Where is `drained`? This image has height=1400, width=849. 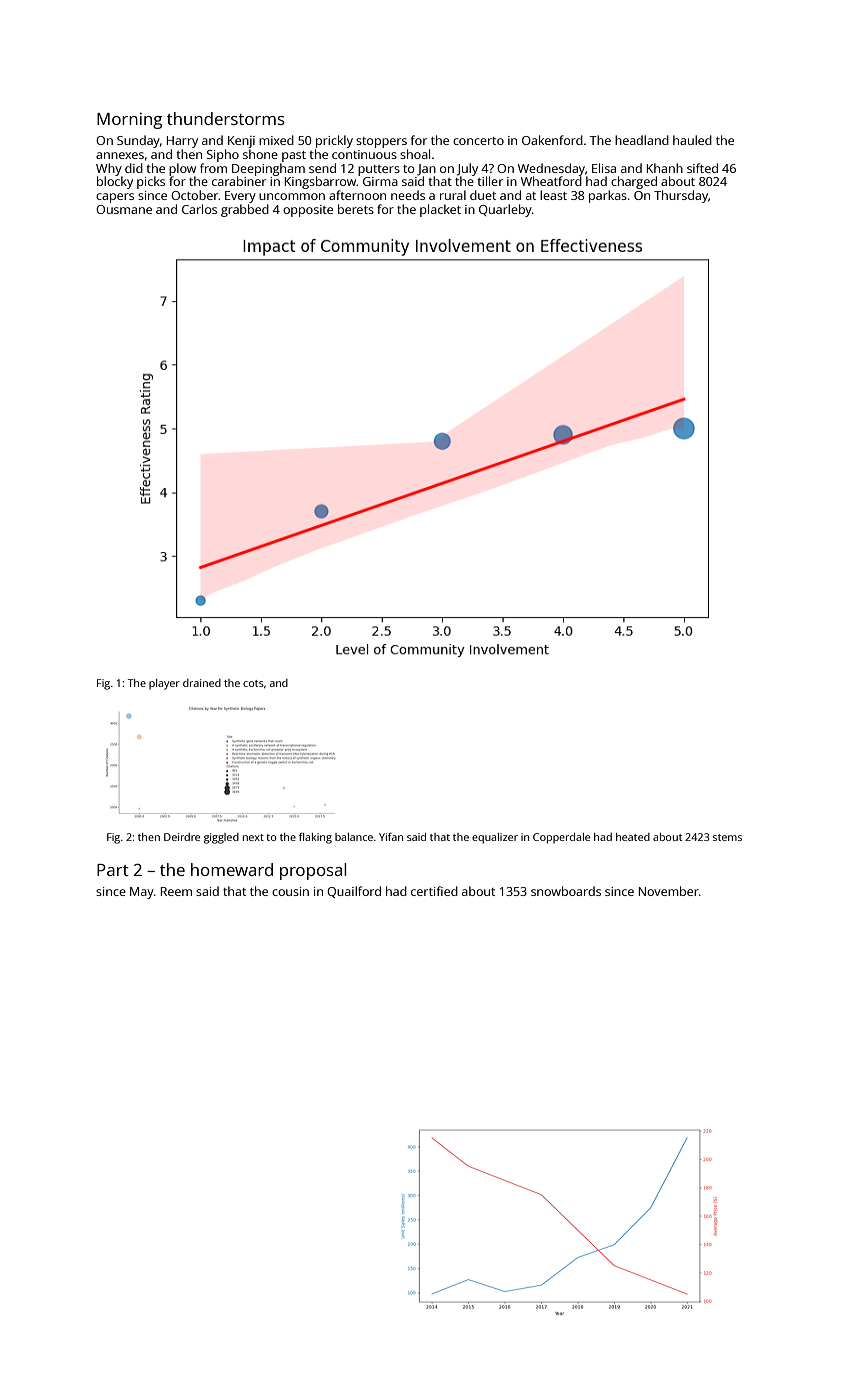 drained is located at coordinates (202, 683).
